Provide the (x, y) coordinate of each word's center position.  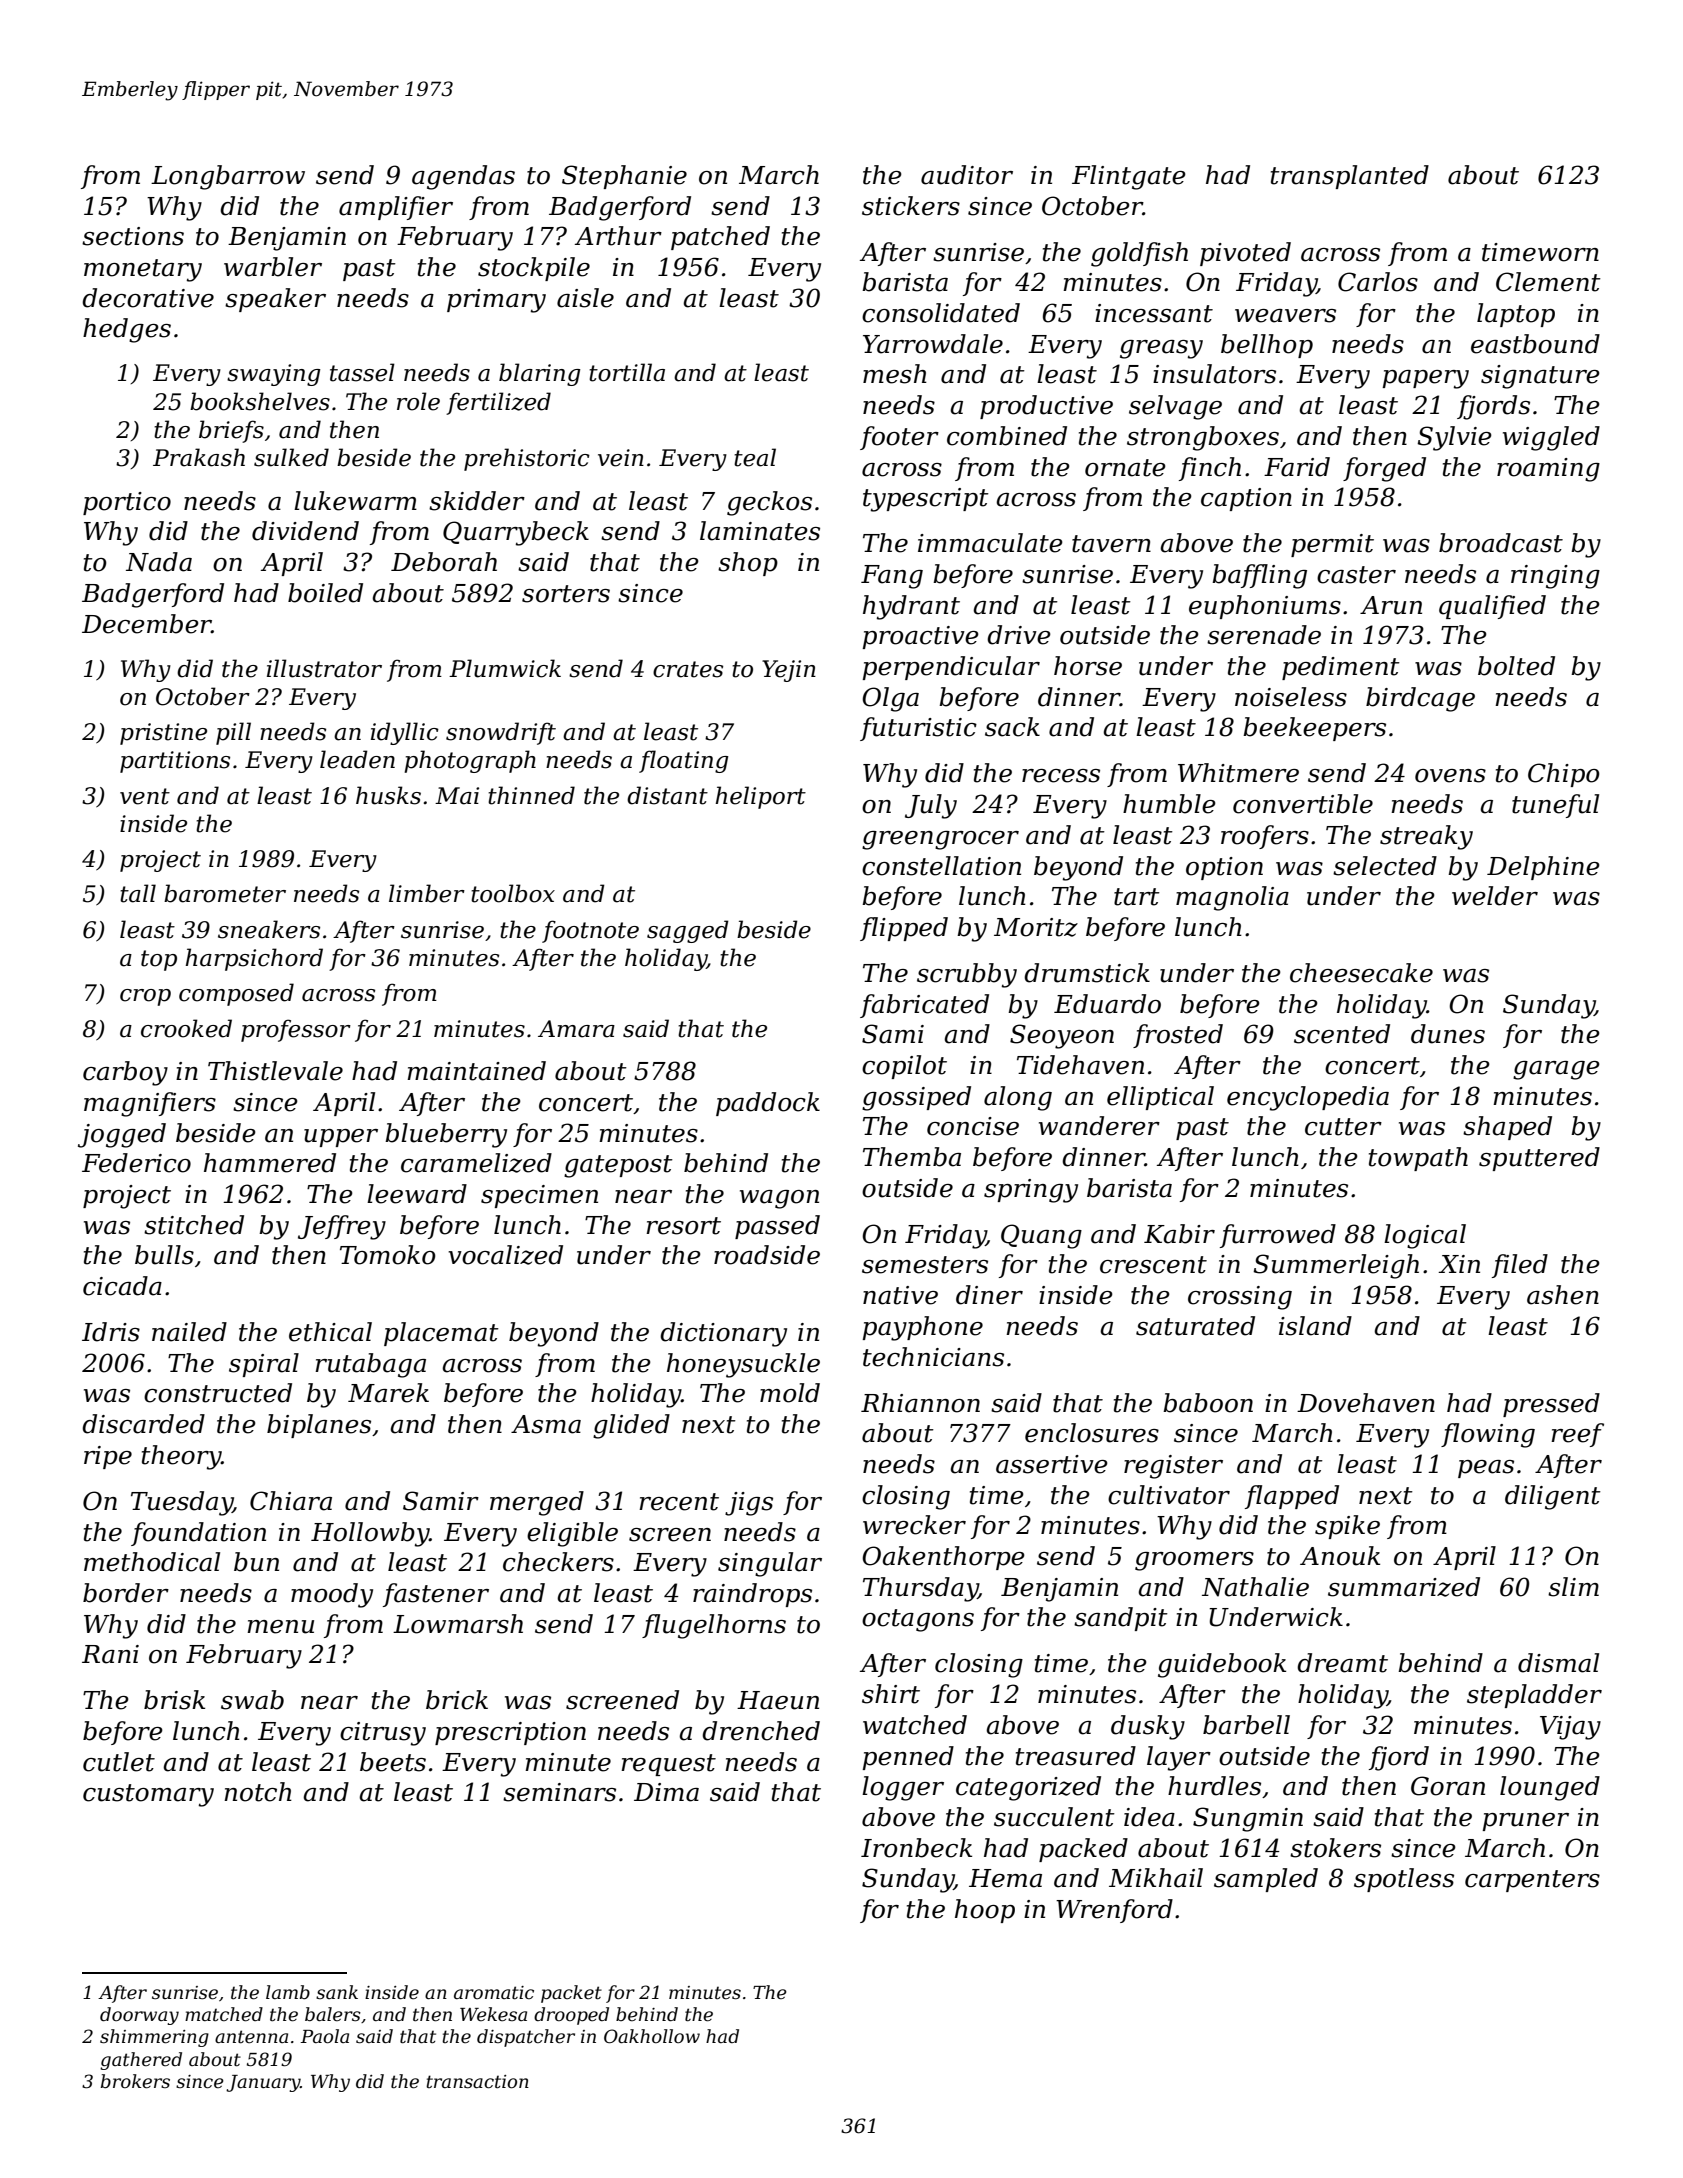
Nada (159, 562)
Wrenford (1114, 1911)
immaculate (990, 543)
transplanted (1350, 177)
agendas (463, 177)
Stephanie (624, 177)
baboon (1208, 1403)
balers (333, 2014)
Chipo (1564, 775)
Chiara (291, 1501)
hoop (985, 1911)
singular (770, 1564)
